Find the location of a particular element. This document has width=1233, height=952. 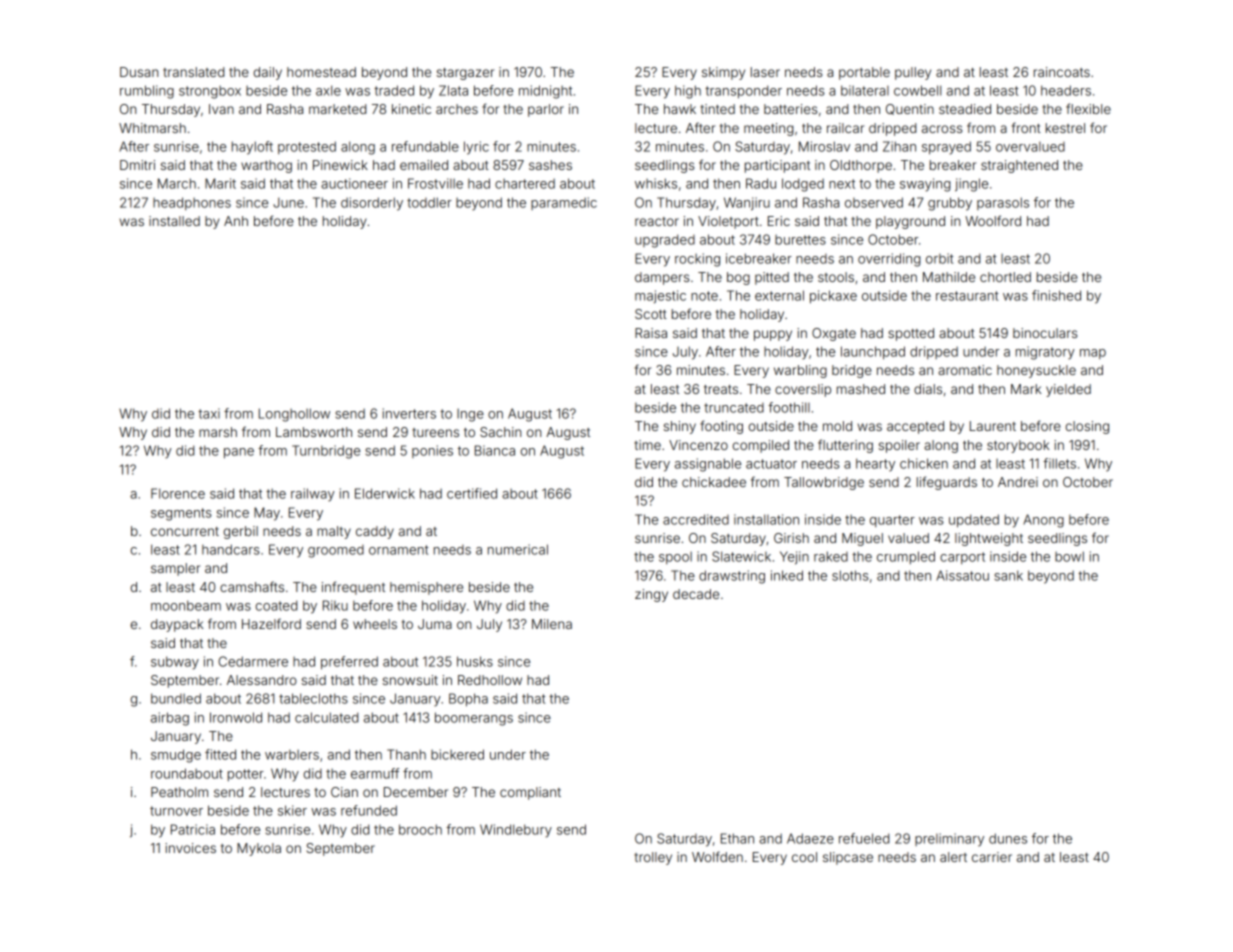

launchpad is located at coordinates (873, 352).
